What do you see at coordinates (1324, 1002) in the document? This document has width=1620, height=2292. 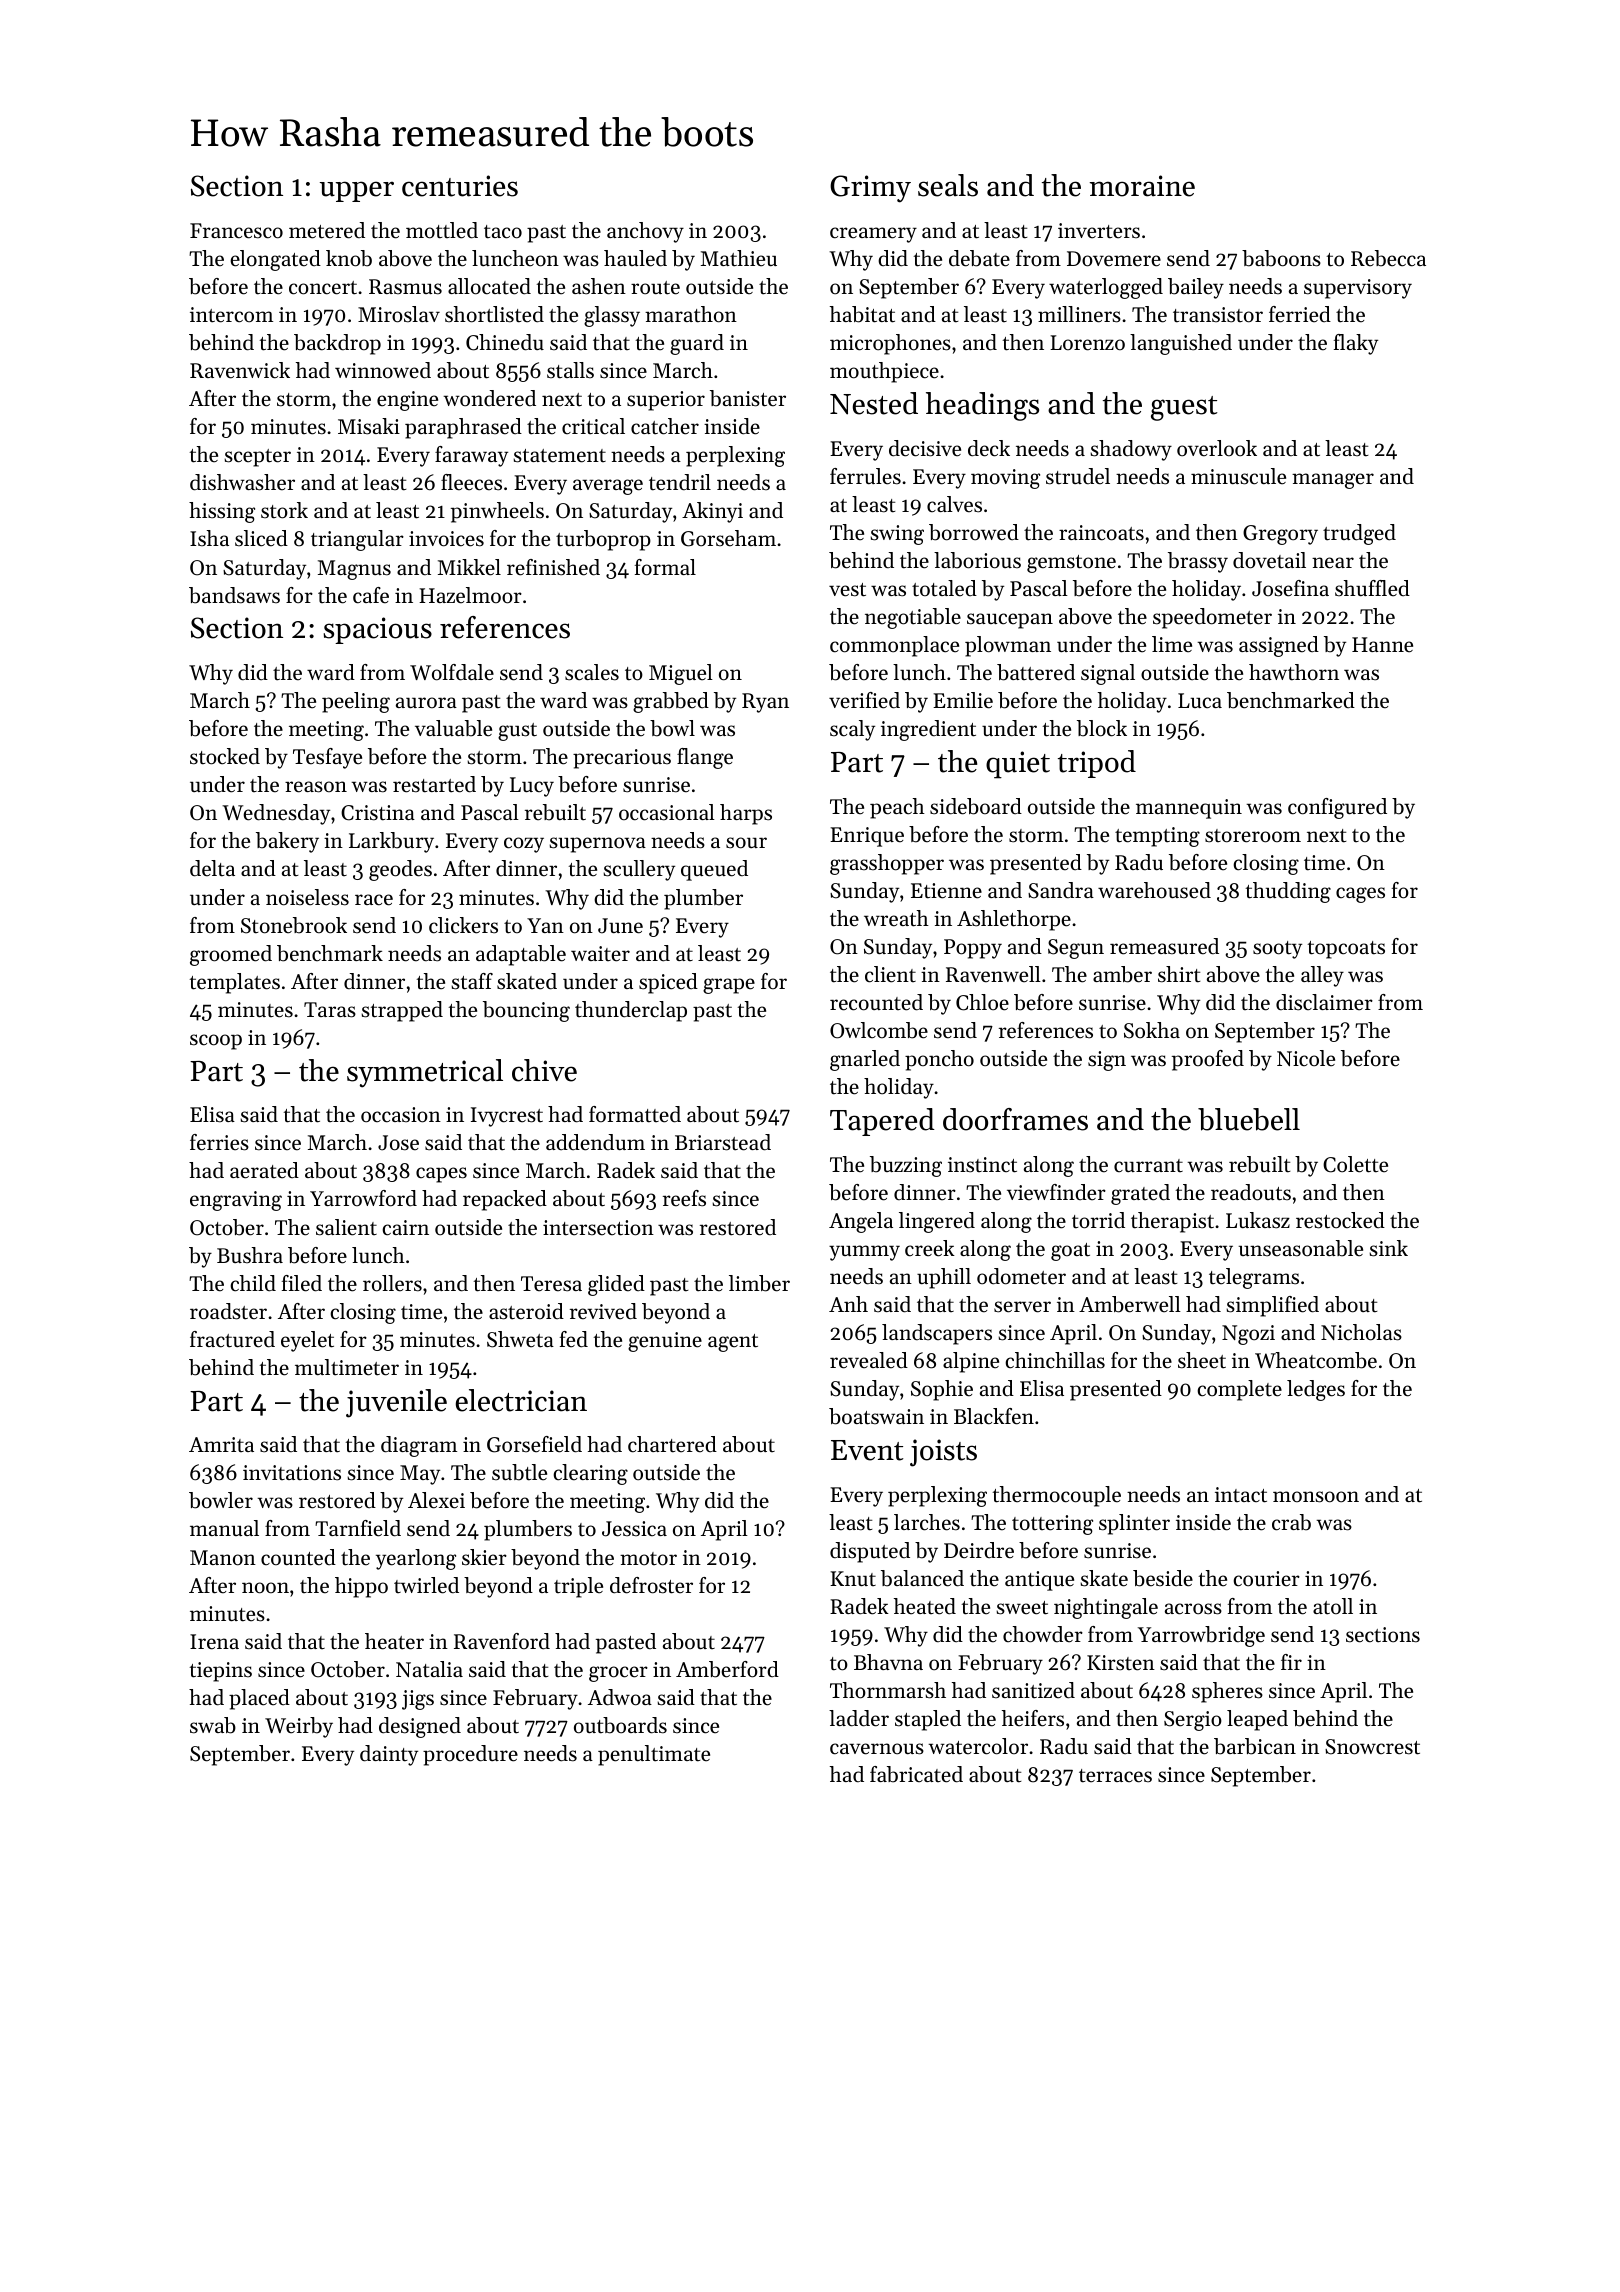 I see `disclaimer` at bounding box center [1324, 1002].
